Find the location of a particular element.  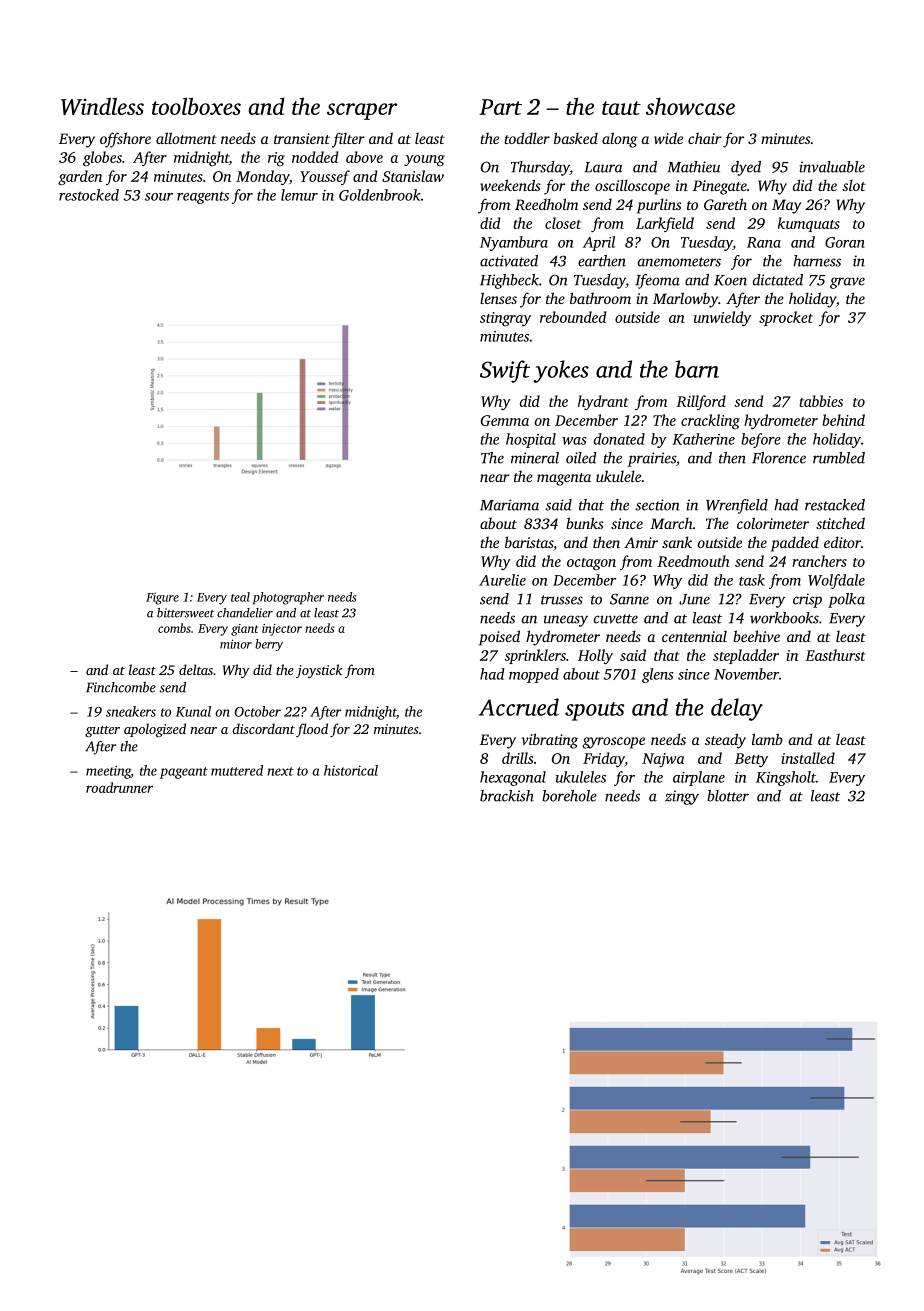

Wolfdale is located at coordinates (836, 581).
